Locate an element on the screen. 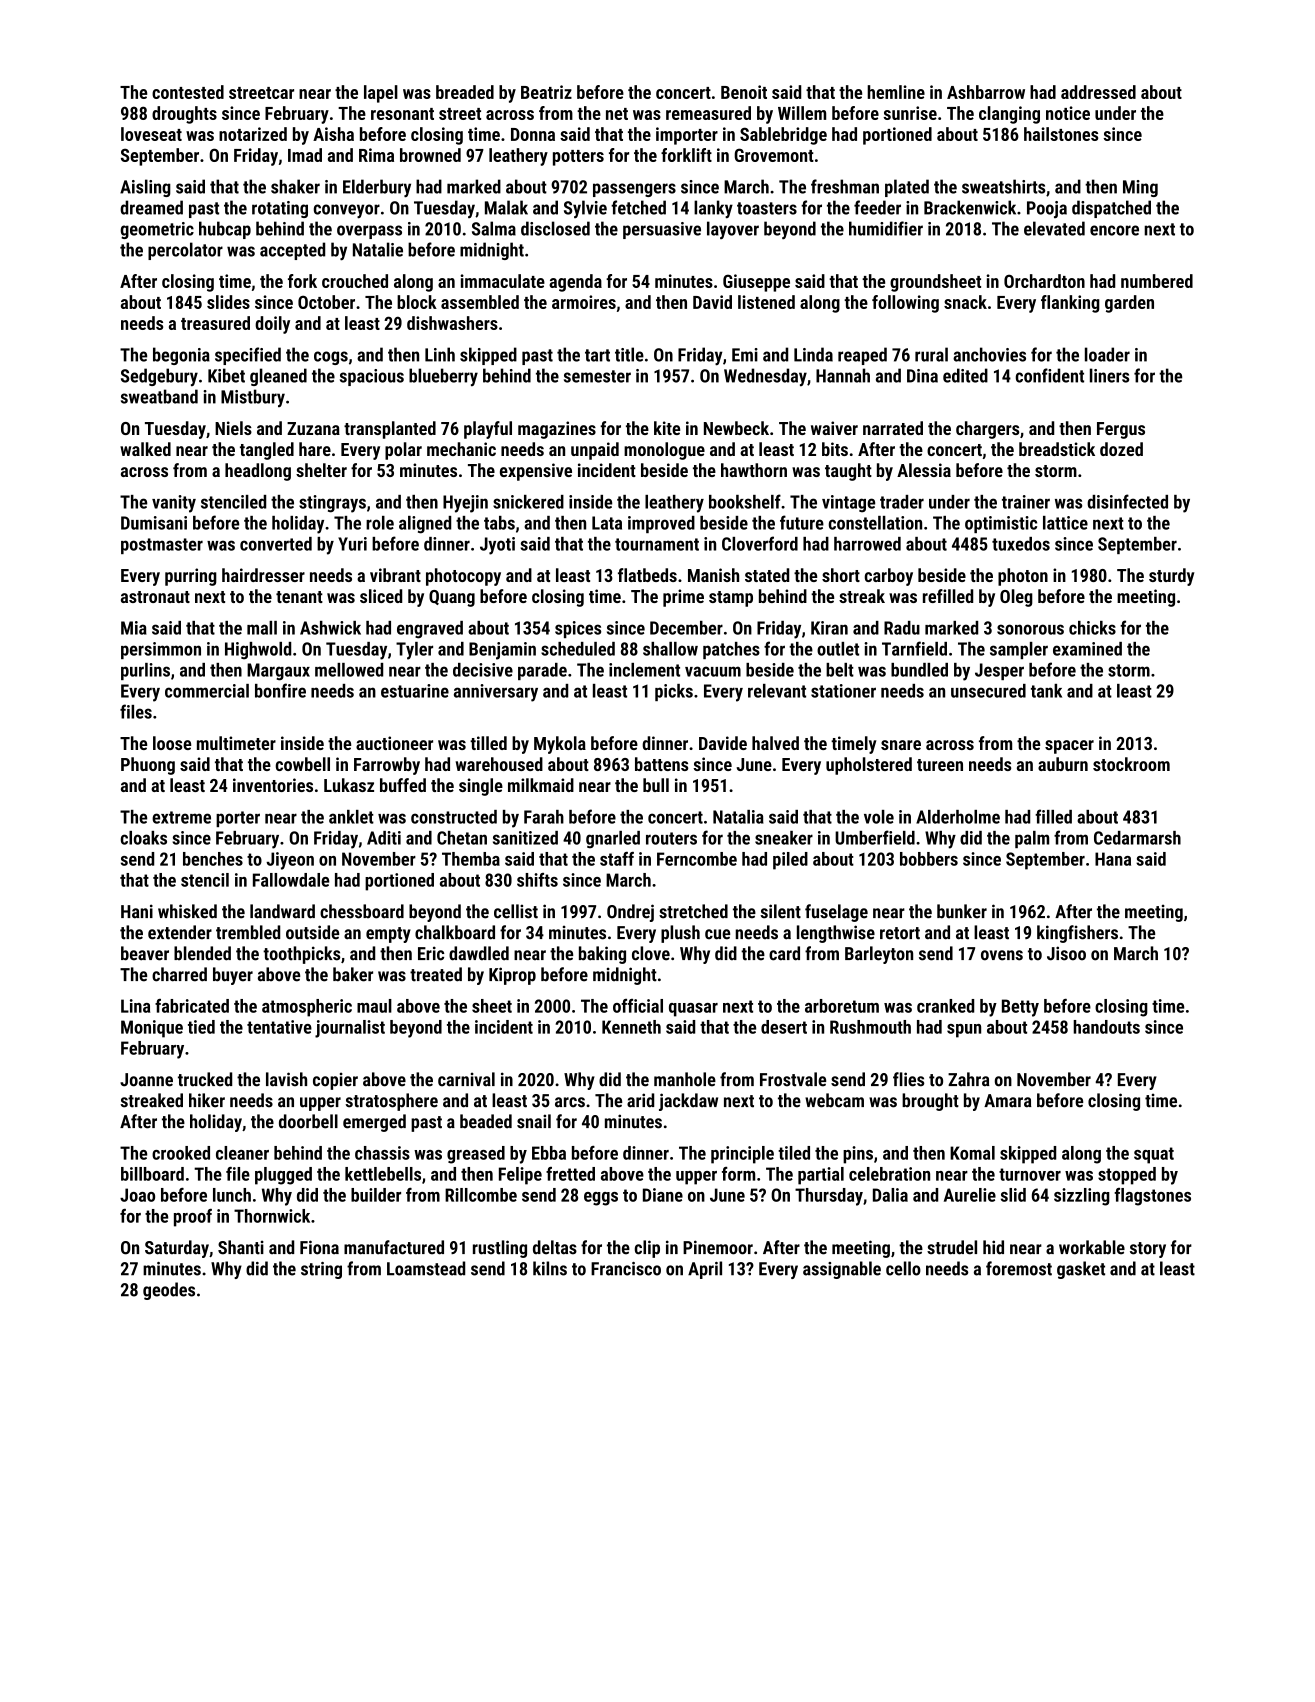  assignable is located at coordinates (842, 1270).
